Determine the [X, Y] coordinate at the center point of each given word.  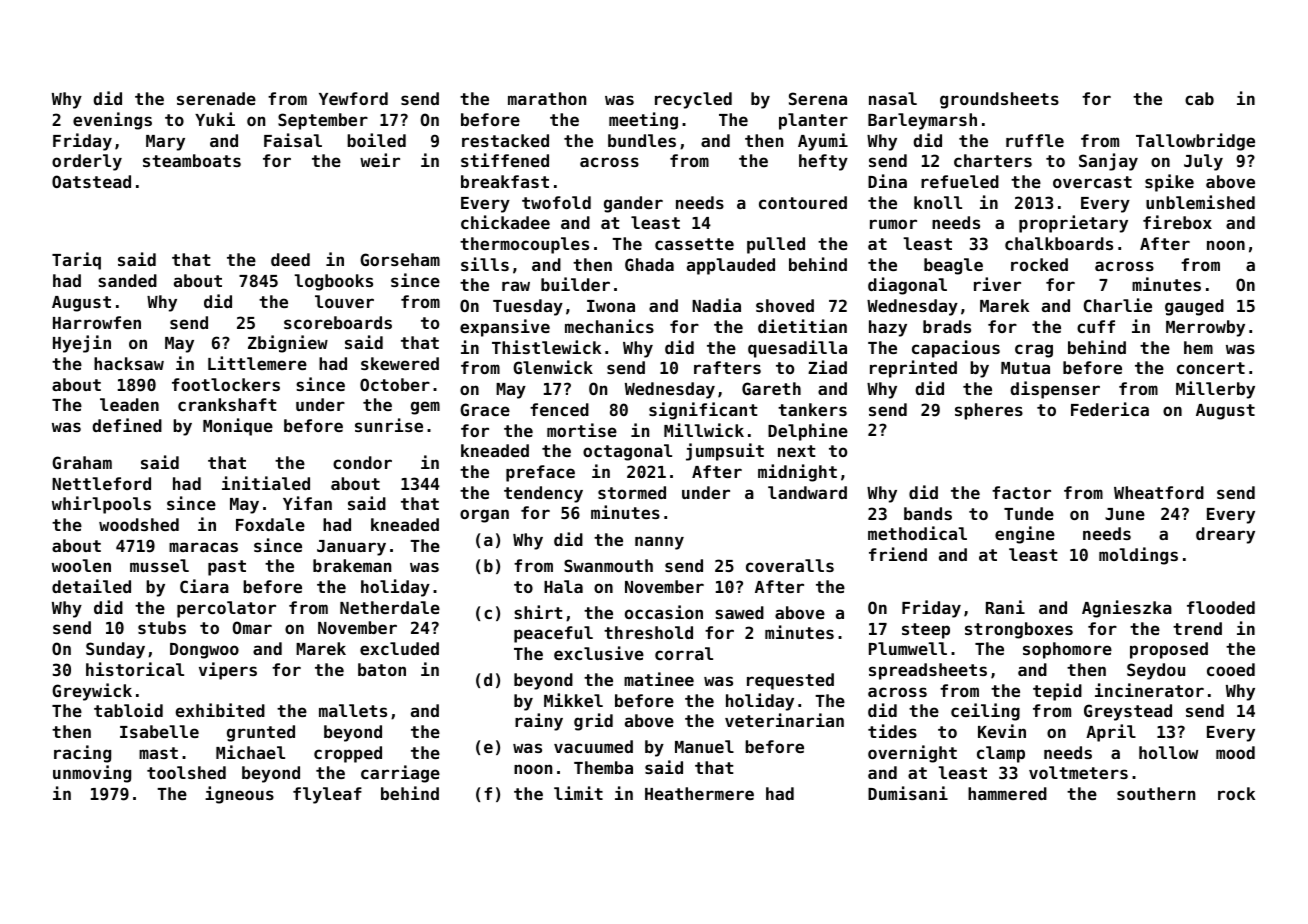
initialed [266, 483]
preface [540, 473]
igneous [239, 795]
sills [485, 264]
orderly [87, 162]
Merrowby [1205, 328]
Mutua [1025, 368]
